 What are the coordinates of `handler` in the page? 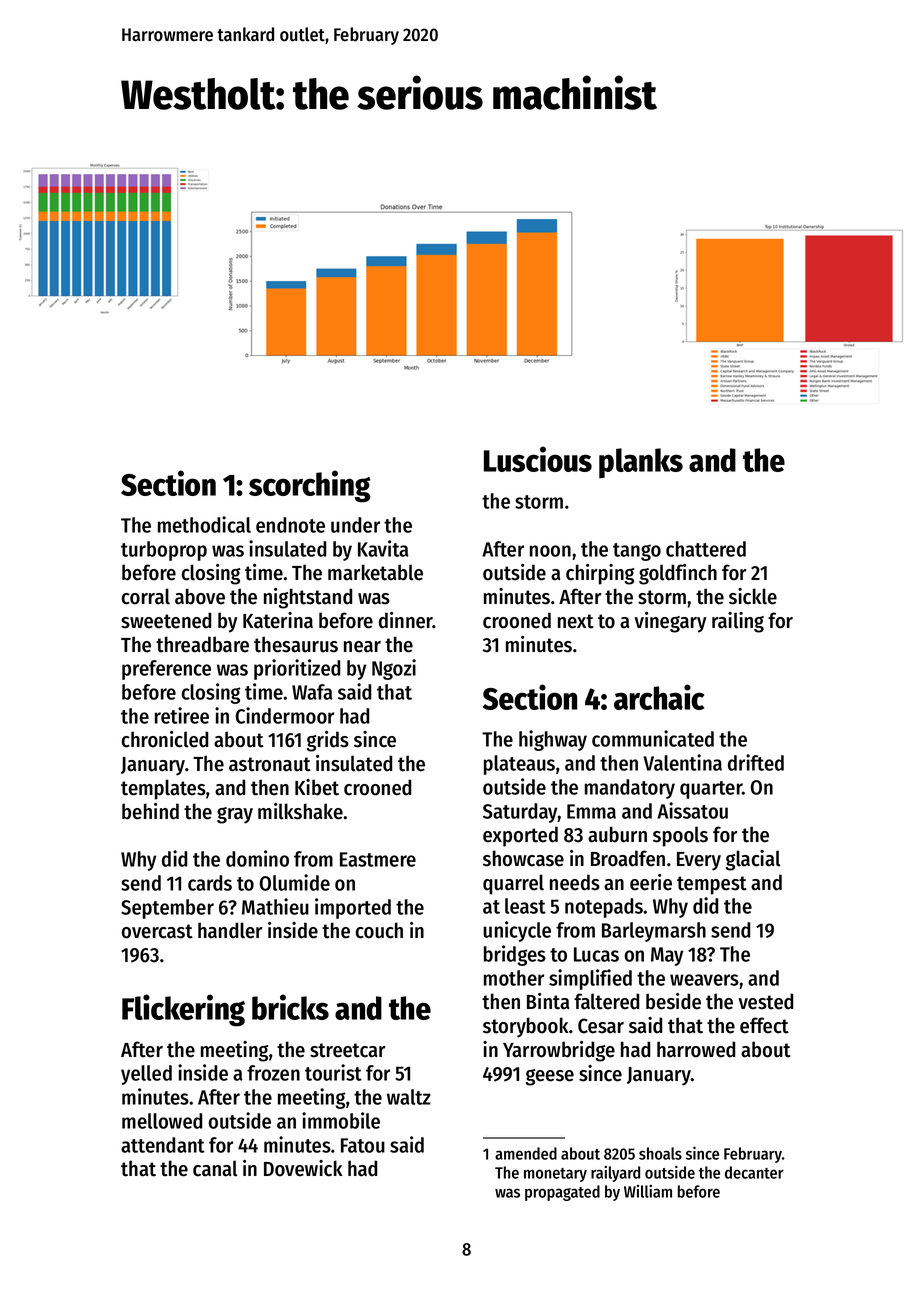 It's located at (230, 930).
